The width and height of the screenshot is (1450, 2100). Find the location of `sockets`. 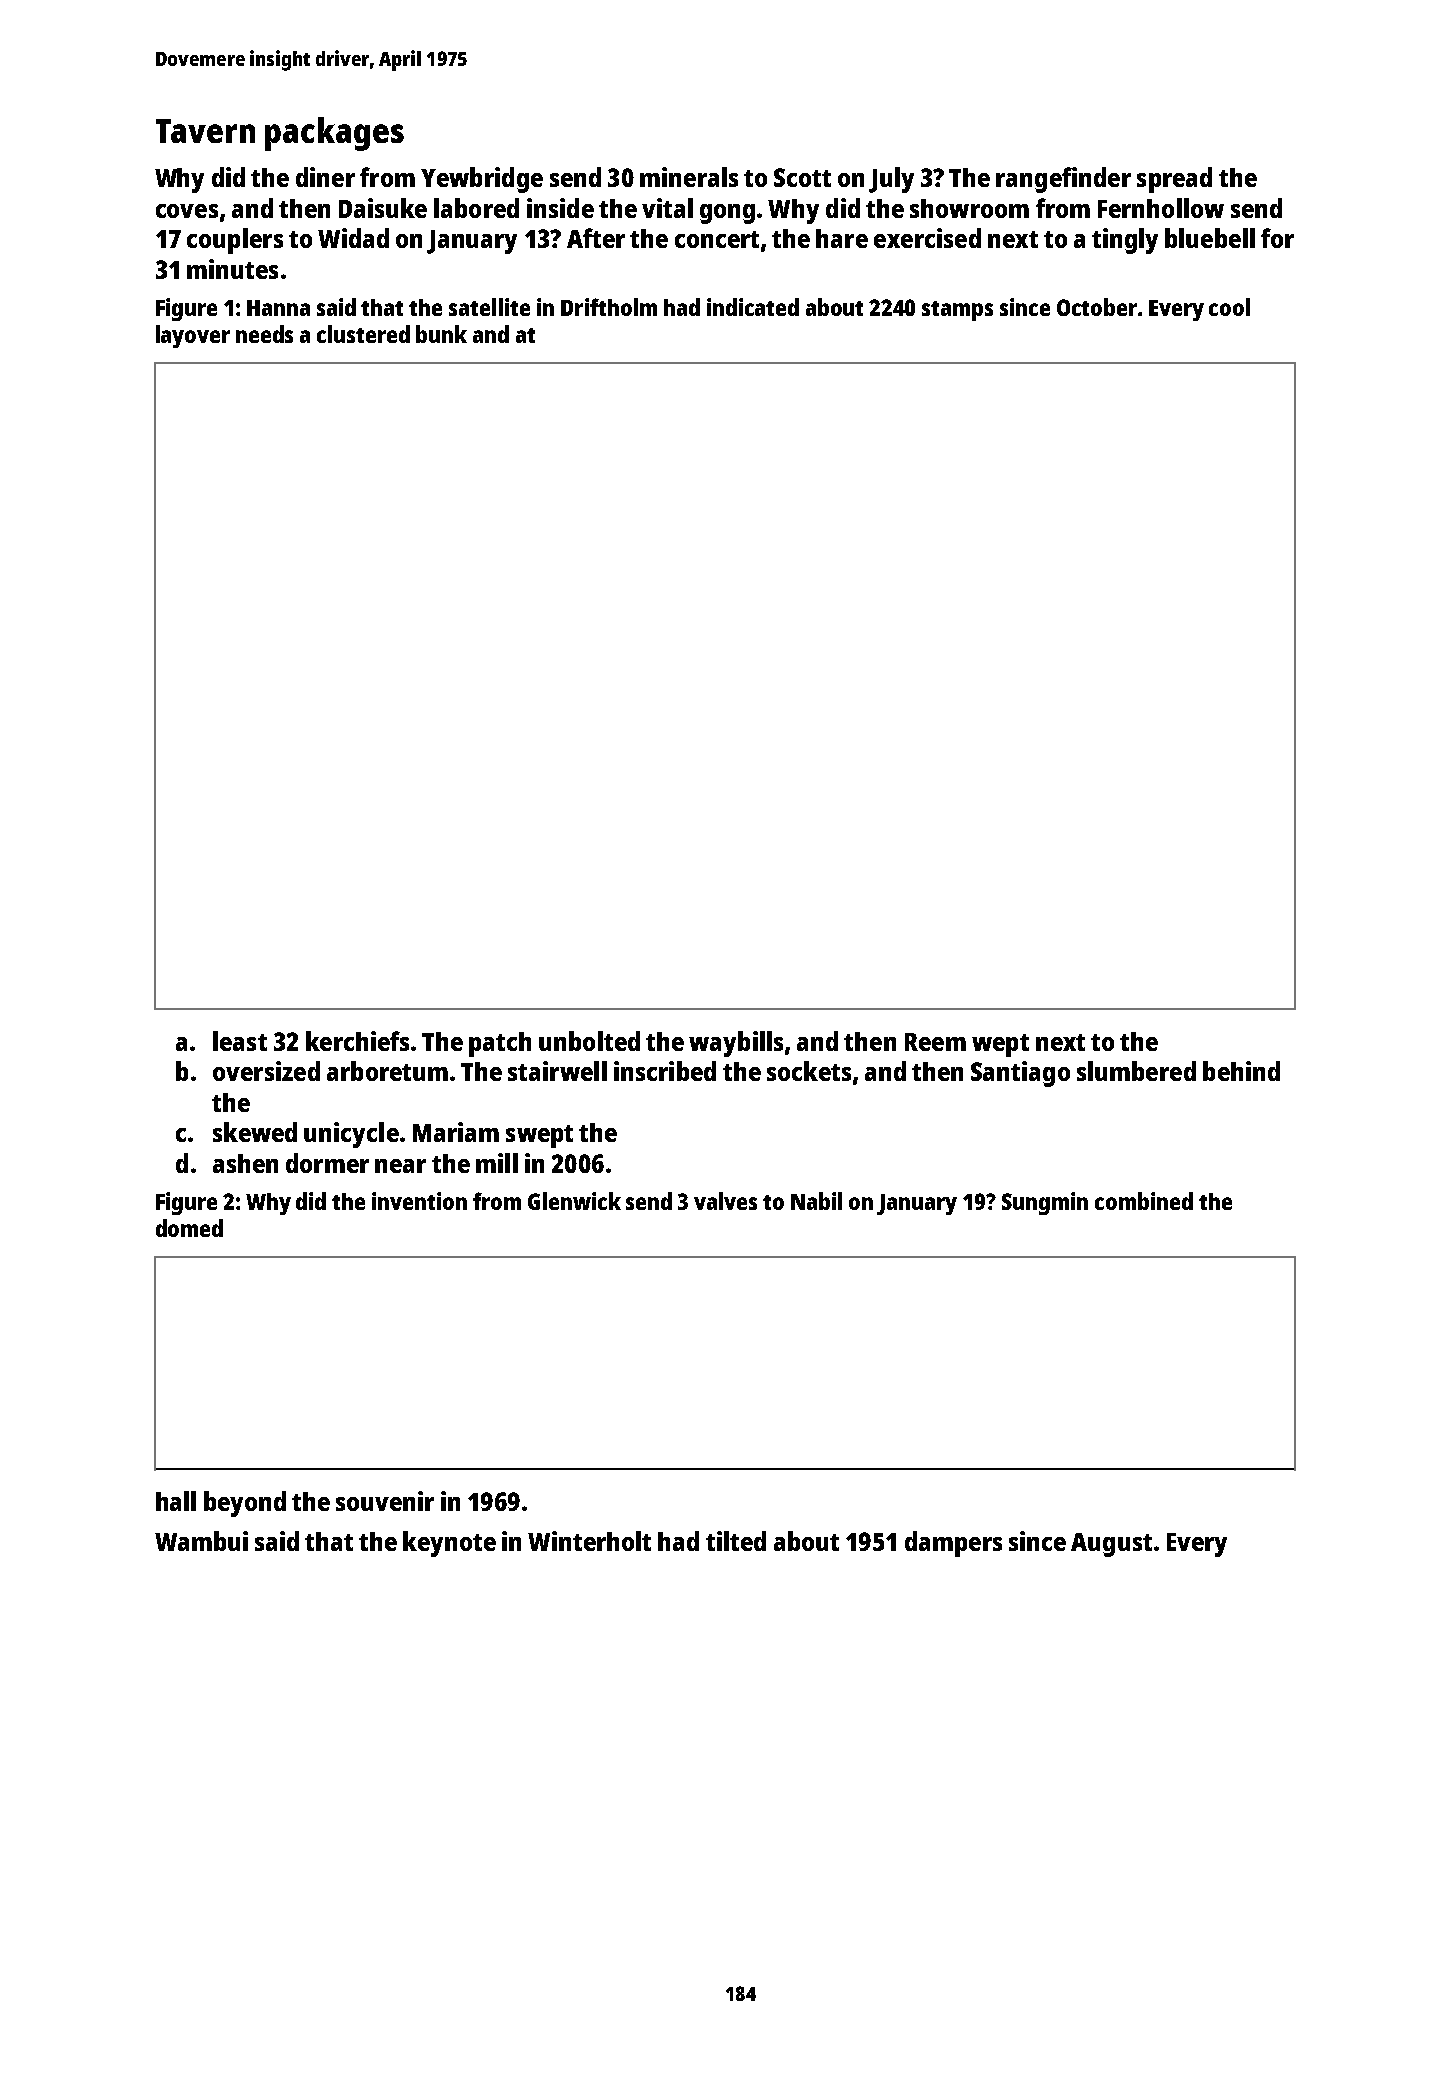

sockets is located at coordinates (809, 1071).
